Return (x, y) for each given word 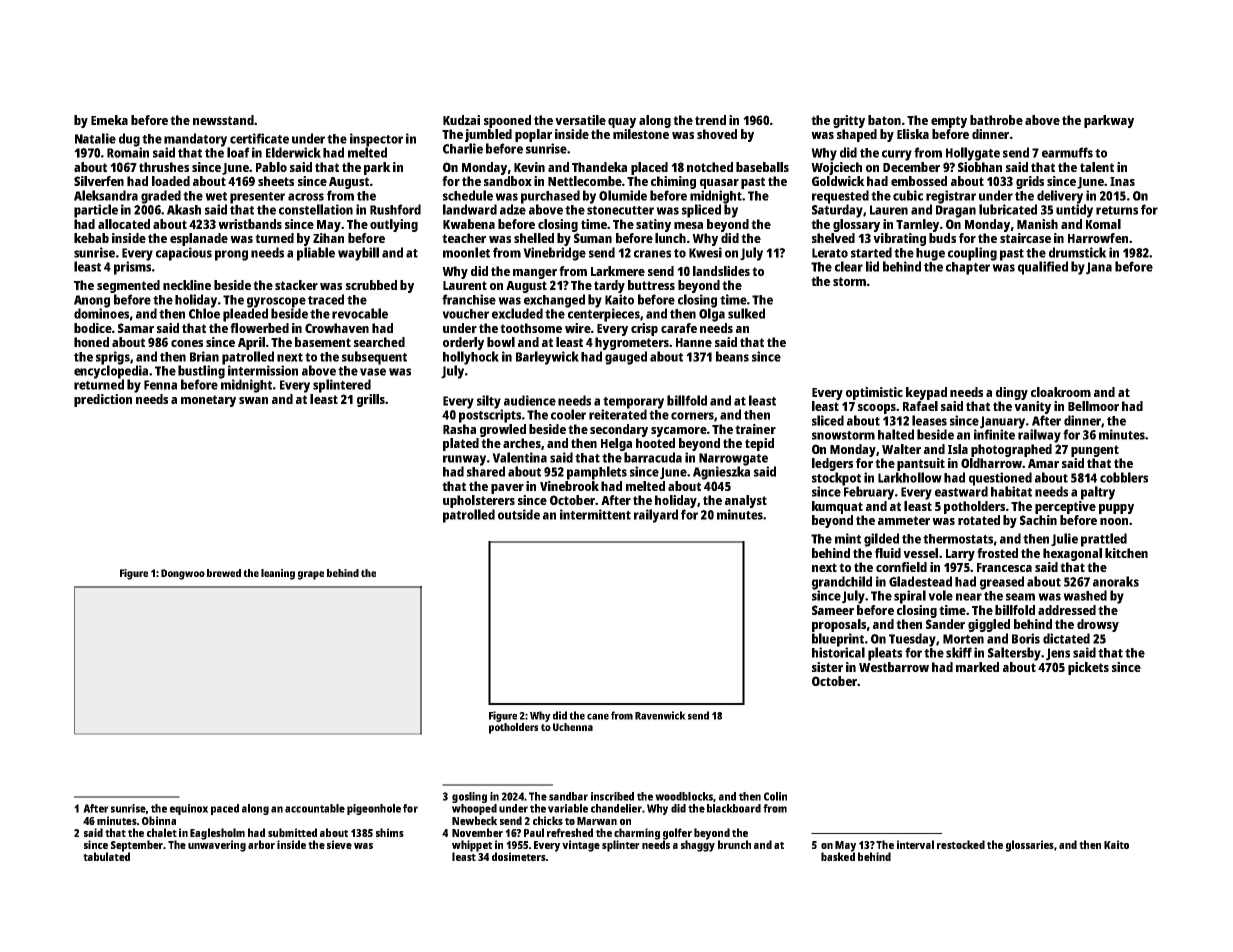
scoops (877, 409)
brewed (224, 573)
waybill (358, 254)
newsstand (223, 120)
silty (489, 402)
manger (535, 274)
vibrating (899, 239)
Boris (1026, 638)
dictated (1066, 638)
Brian (204, 356)
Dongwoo (183, 574)
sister (827, 667)
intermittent (595, 514)
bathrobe (996, 120)
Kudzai (461, 120)
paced (225, 809)
